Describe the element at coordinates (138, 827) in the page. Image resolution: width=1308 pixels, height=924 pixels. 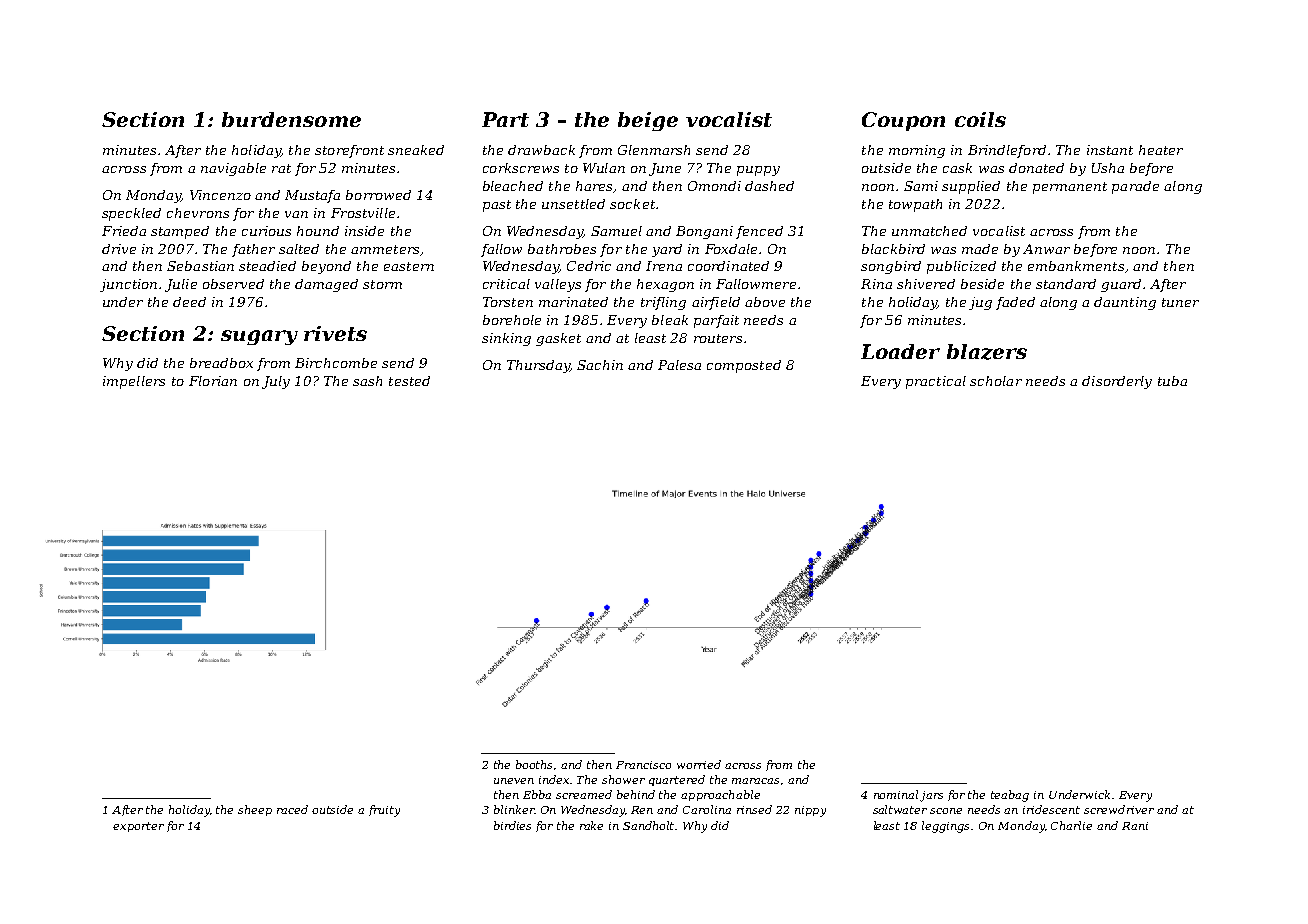
I see `exporter` at that location.
